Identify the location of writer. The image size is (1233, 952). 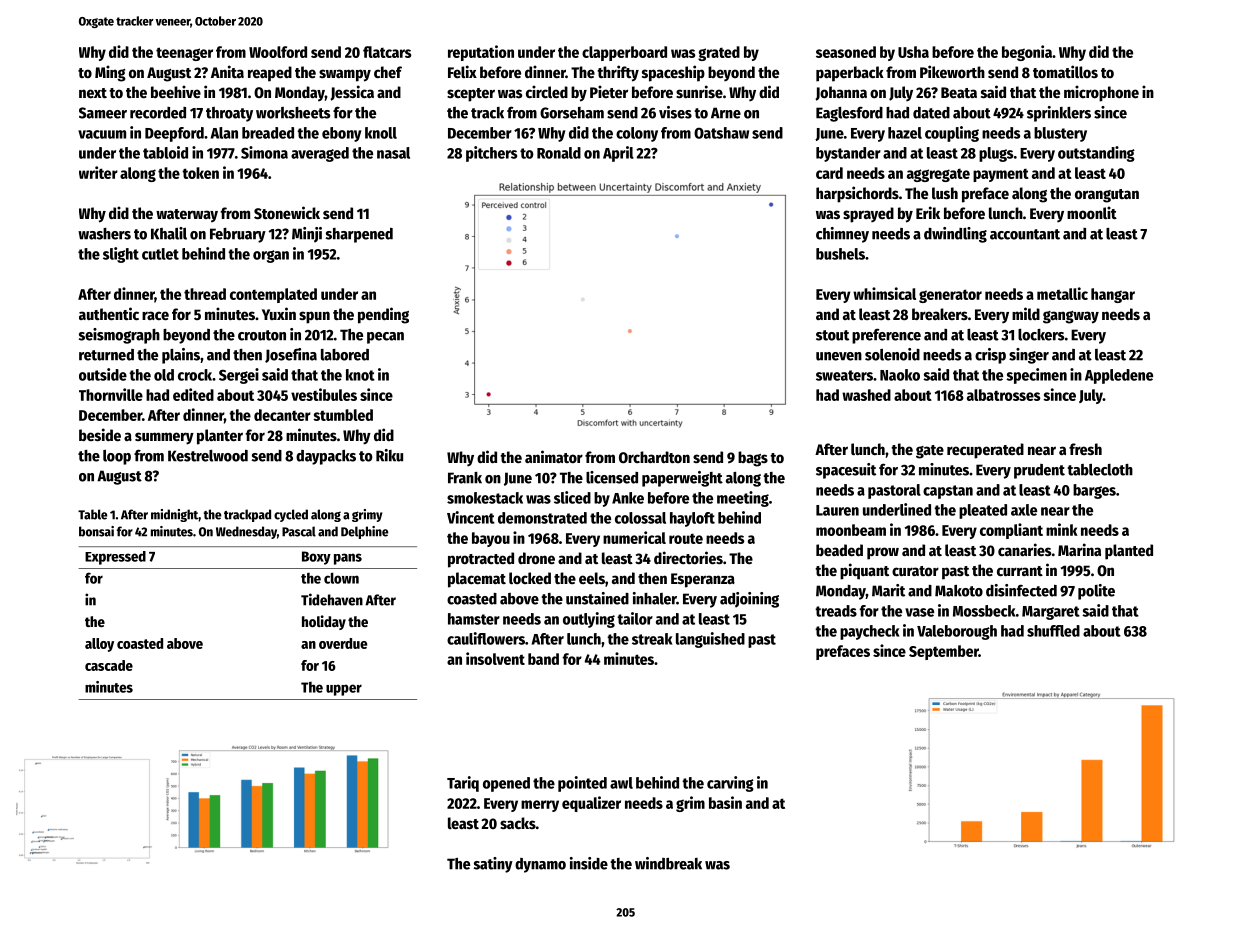
(98, 172).
